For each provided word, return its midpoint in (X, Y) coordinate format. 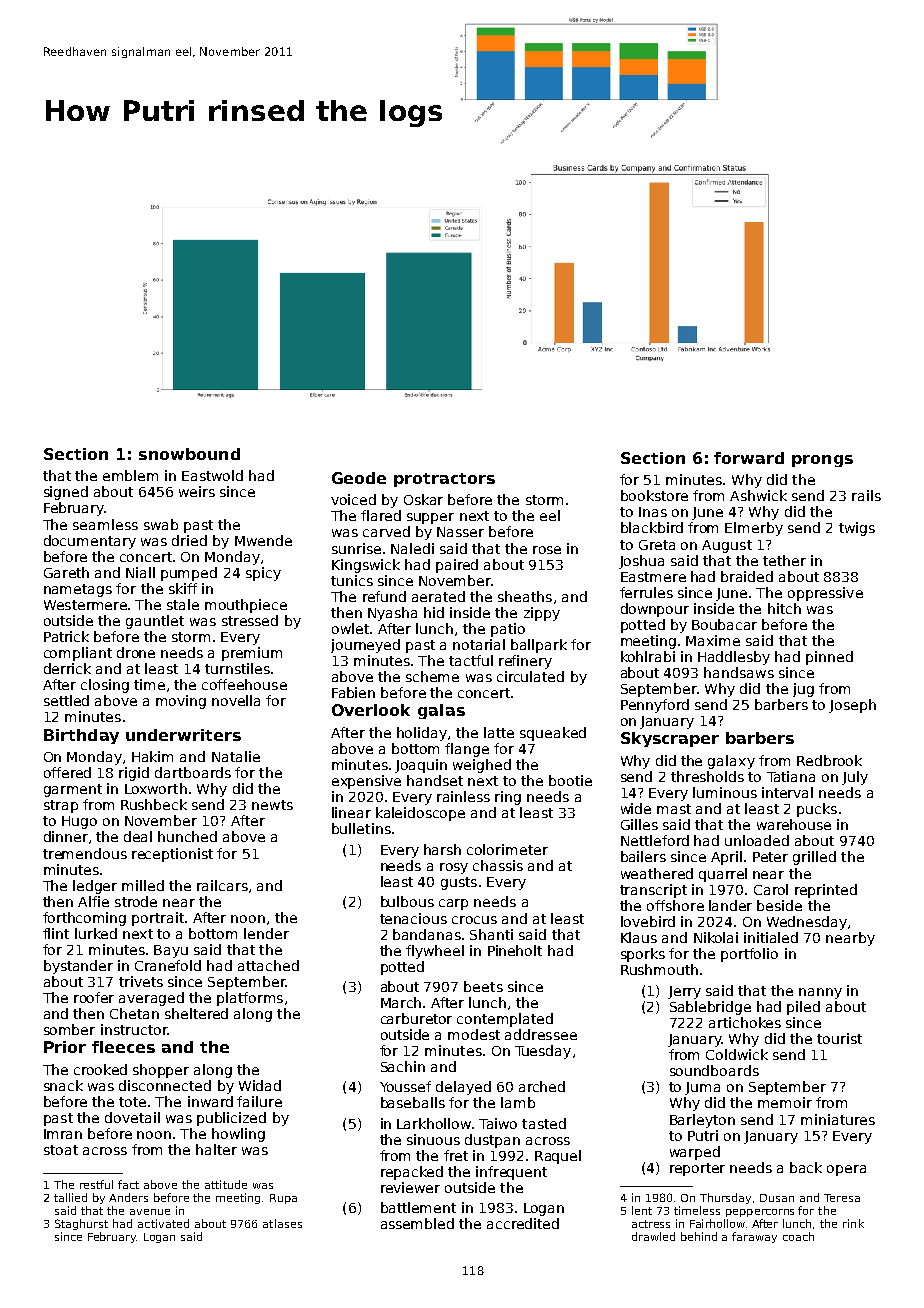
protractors (444, 480)
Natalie (236, 756)
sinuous (433, 1139)
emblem (130, 475)
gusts (459, 883)
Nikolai (716, 937)
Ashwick (758, 495)
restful (96, 1184)
